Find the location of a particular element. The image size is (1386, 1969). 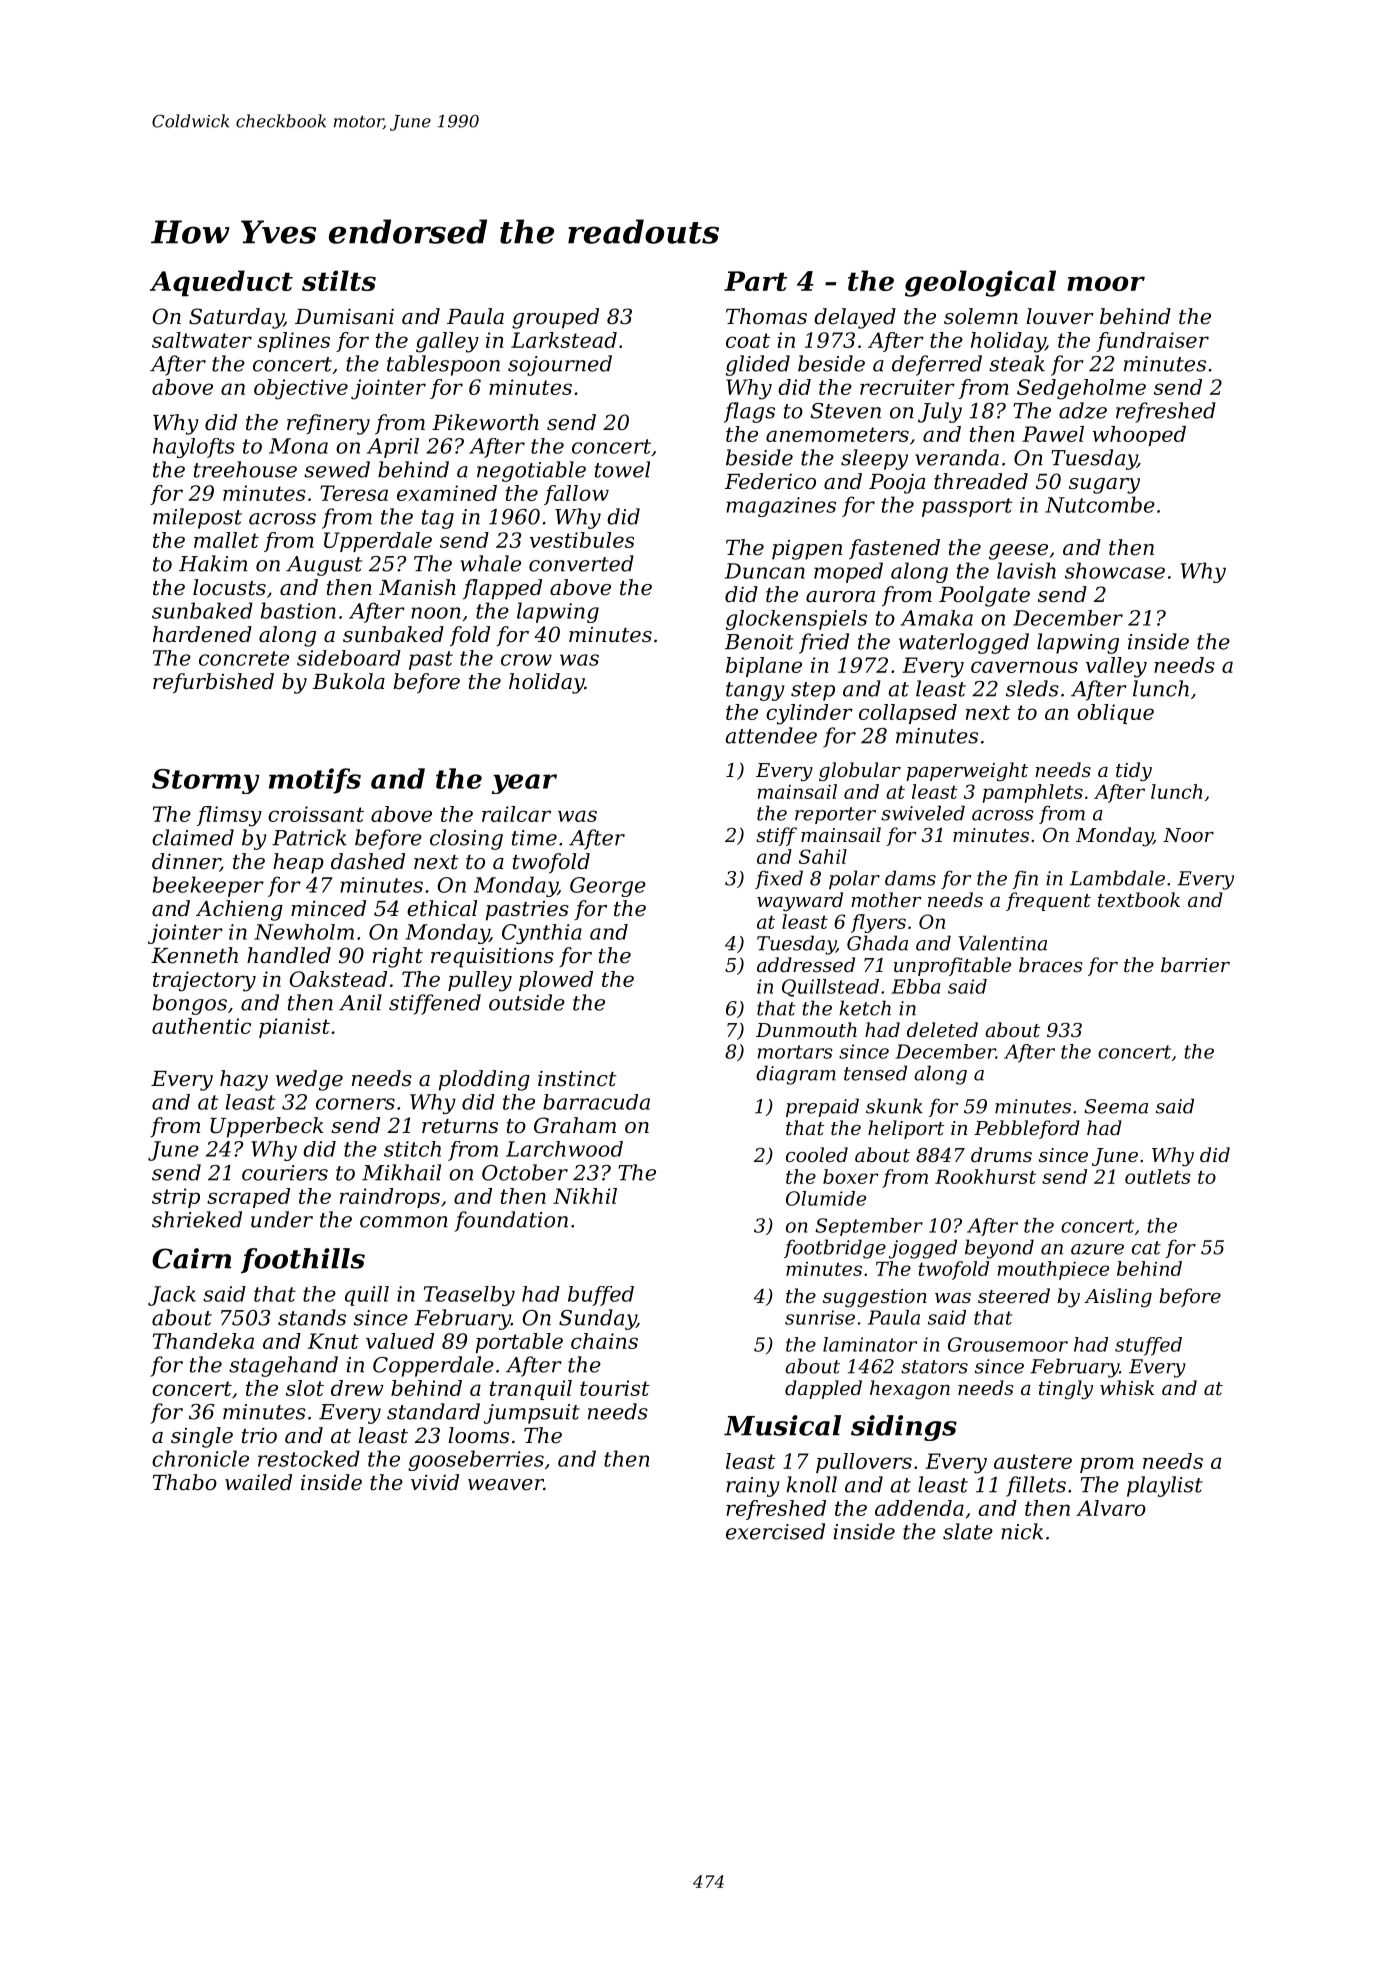

Cairn is located at coordinates (191, 1258).
